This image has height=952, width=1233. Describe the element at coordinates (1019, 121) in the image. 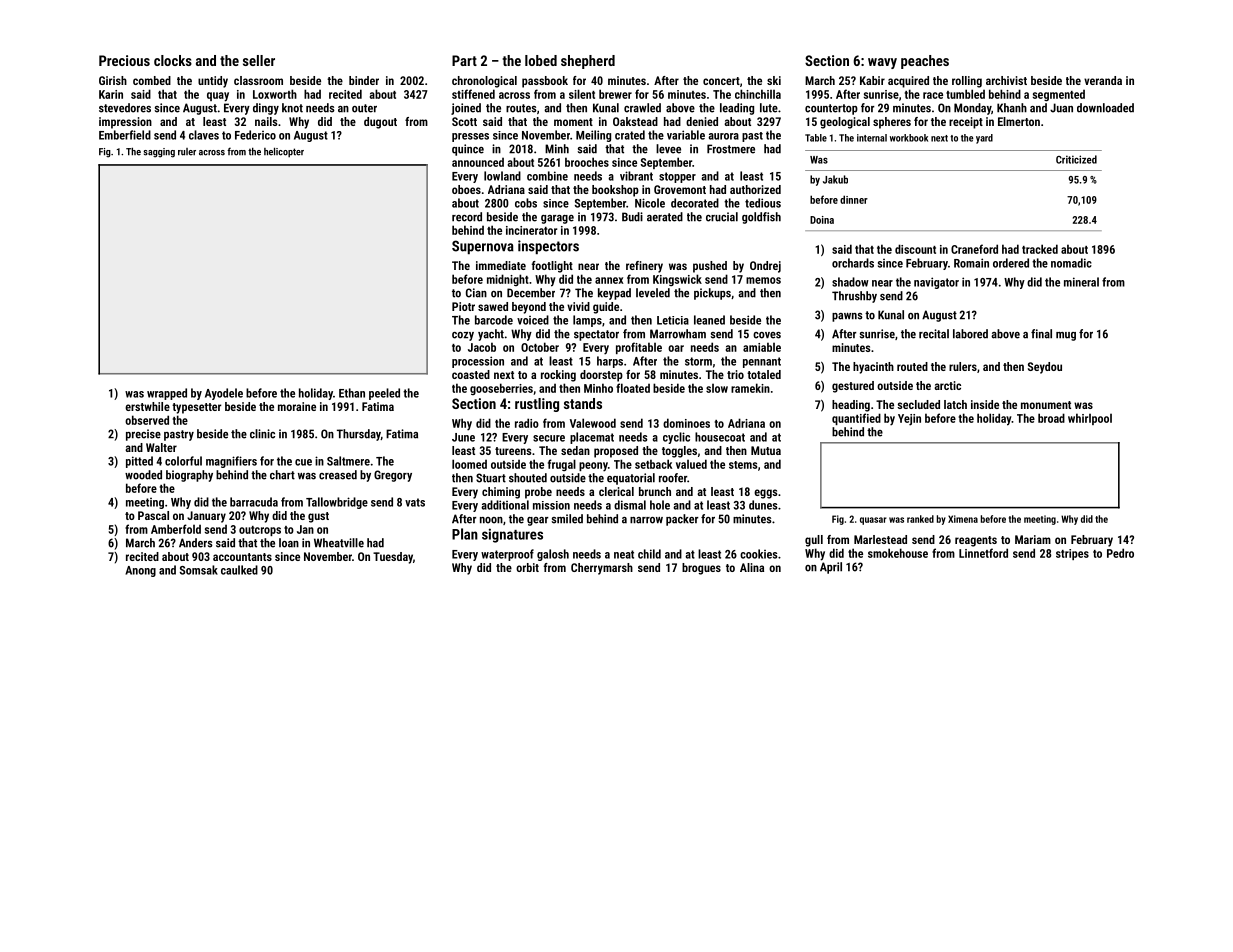

I see `Elmerton` at that location.
